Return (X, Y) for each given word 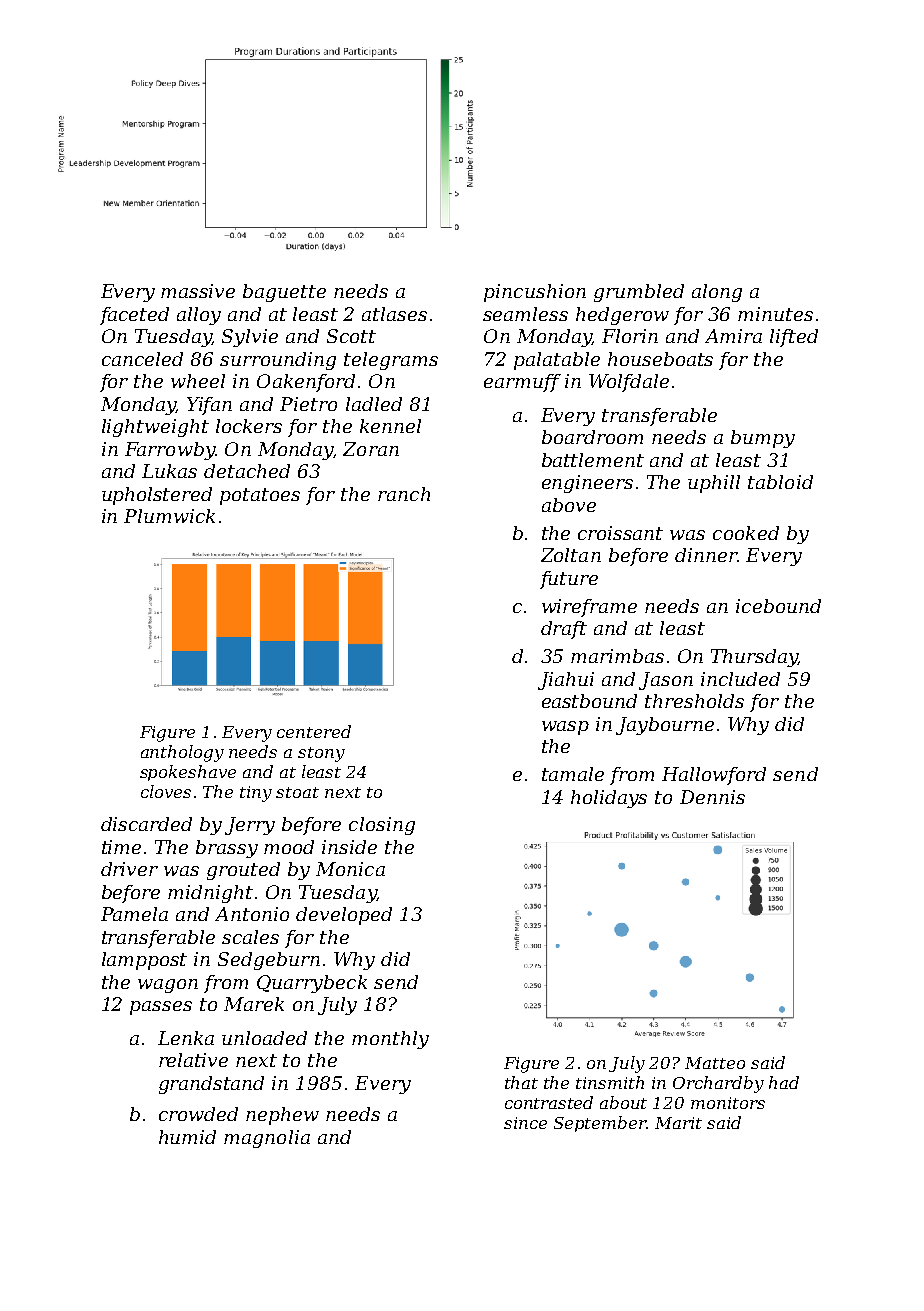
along (717, 293)
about (623, 1102)
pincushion (535, 293)
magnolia (267, 1139)
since (525, 1123)
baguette (284, 293)
